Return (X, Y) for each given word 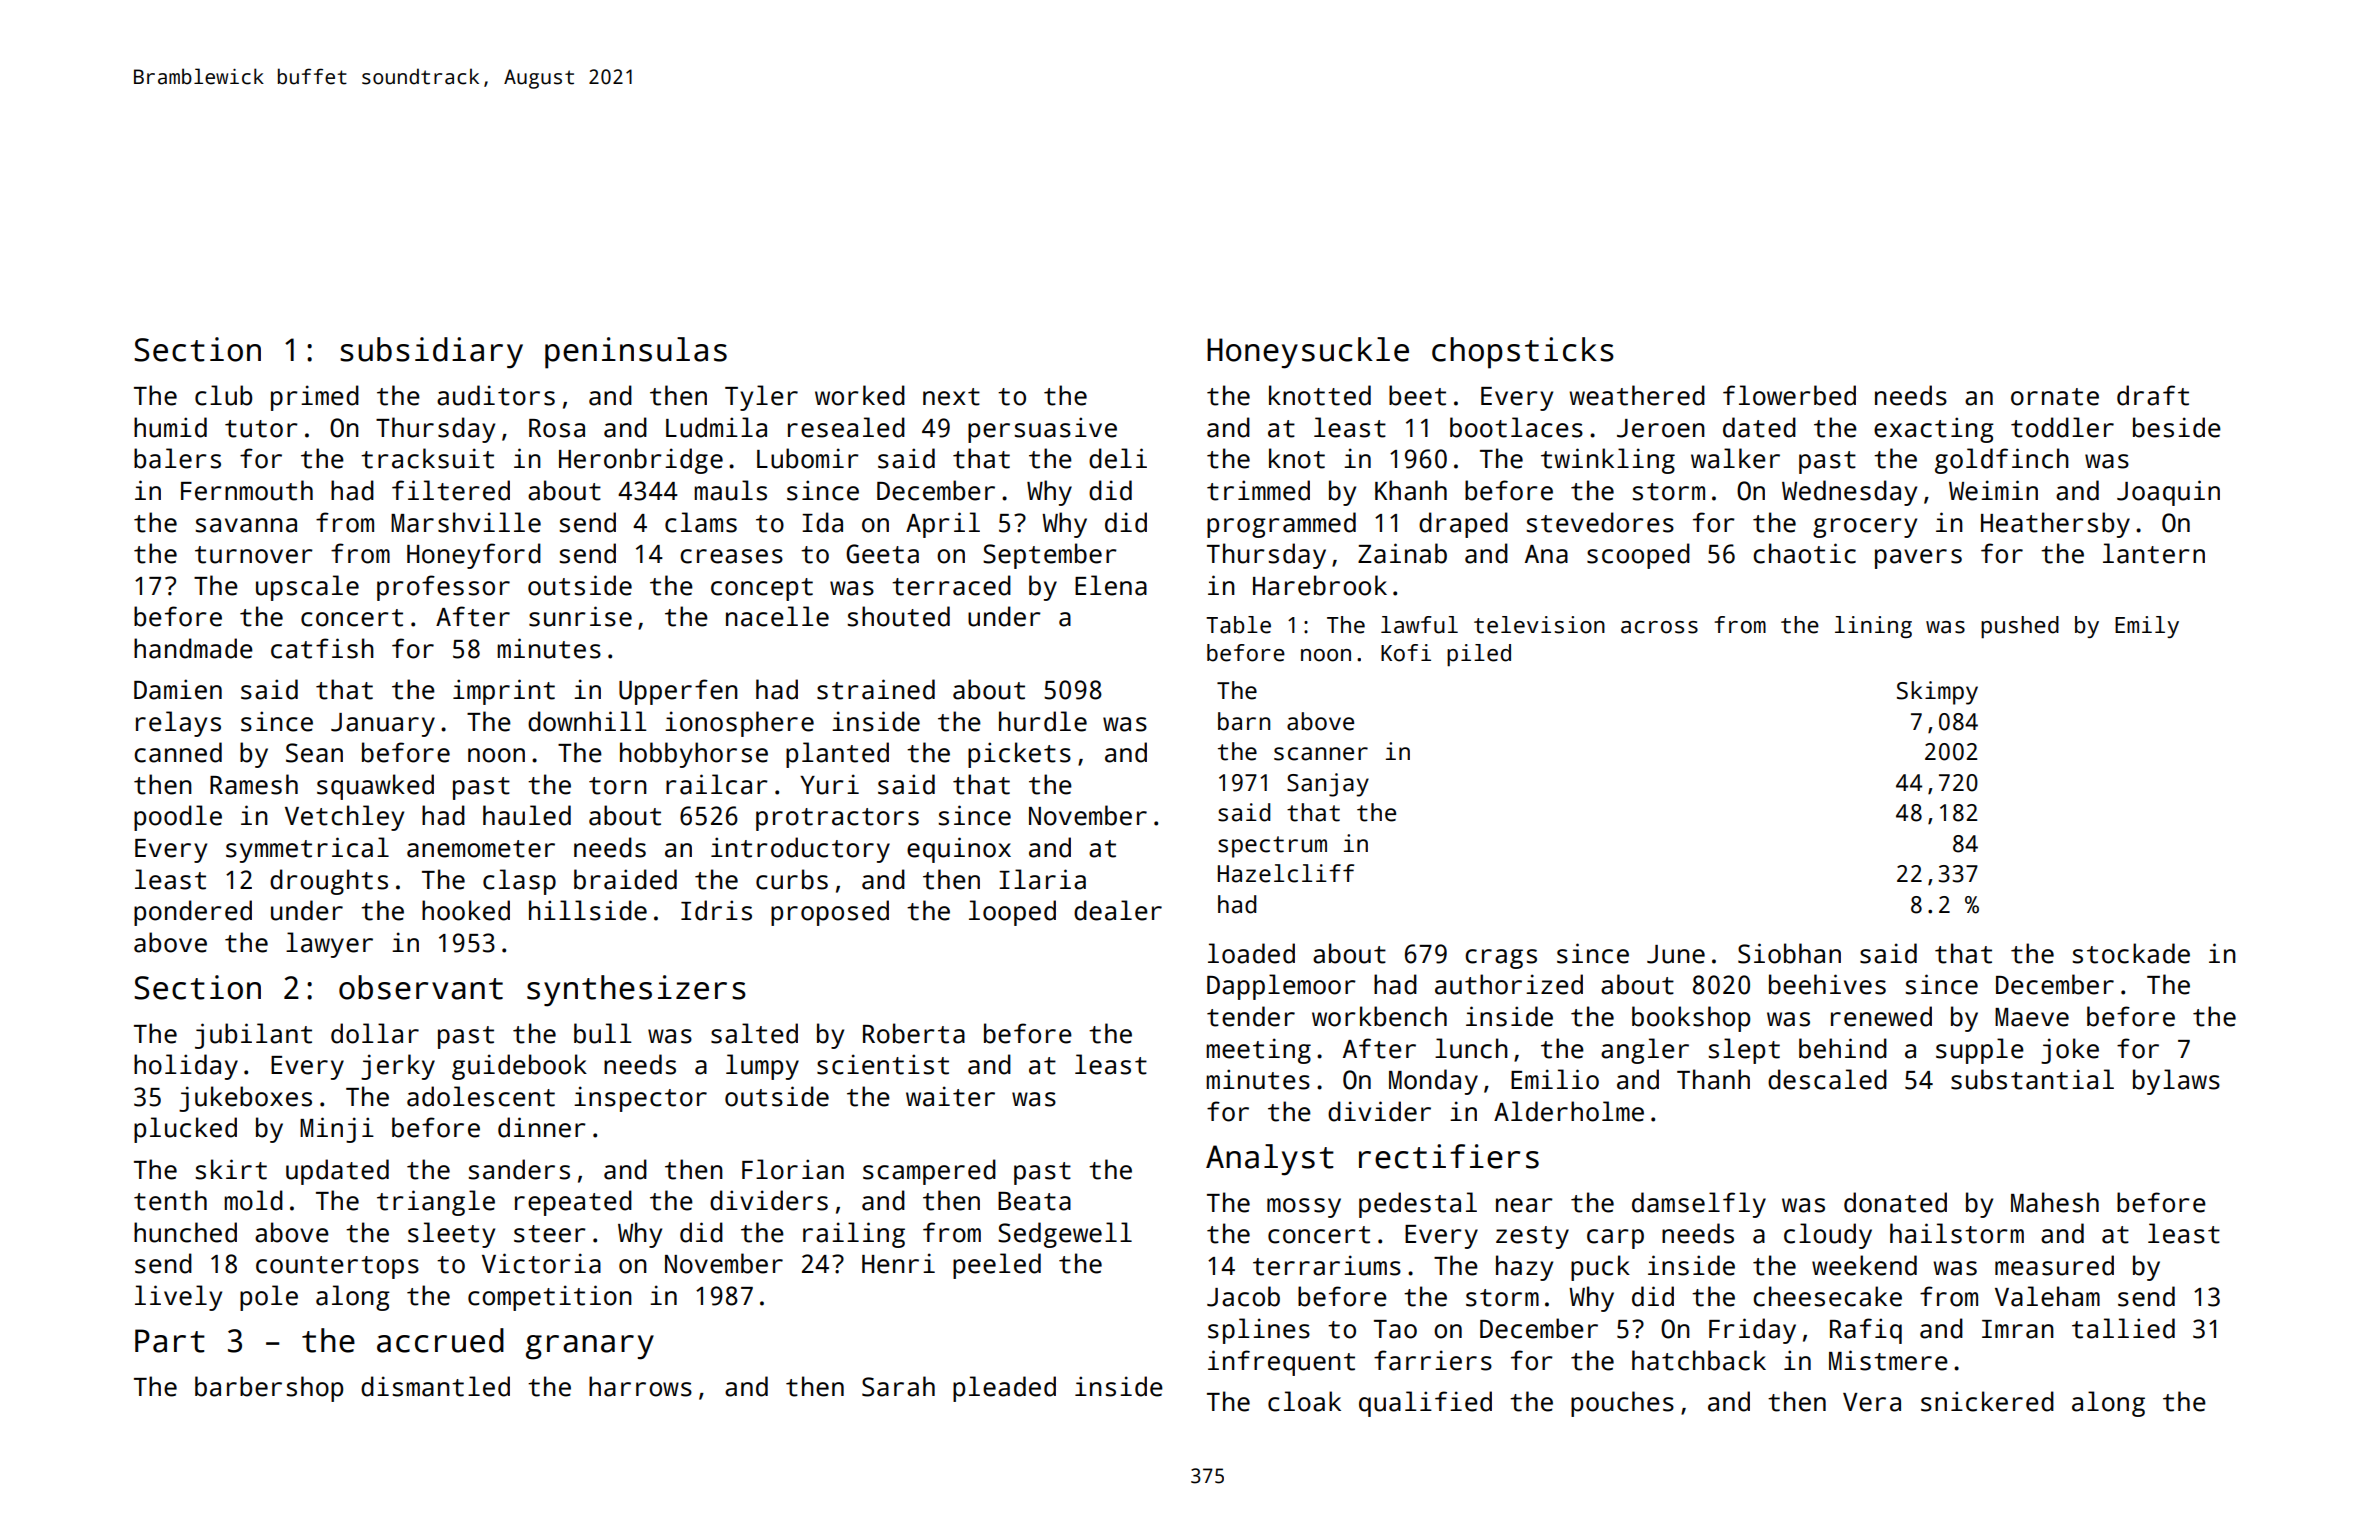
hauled (527, 815)
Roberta (914, 1033)
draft (2153, 395)
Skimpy (1937, 693)
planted (837, 755)
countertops (337, 1267)
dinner (542, 1127)
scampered (929, 1172)
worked (860, 395)
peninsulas (636, 353)
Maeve (2032, 1017)
